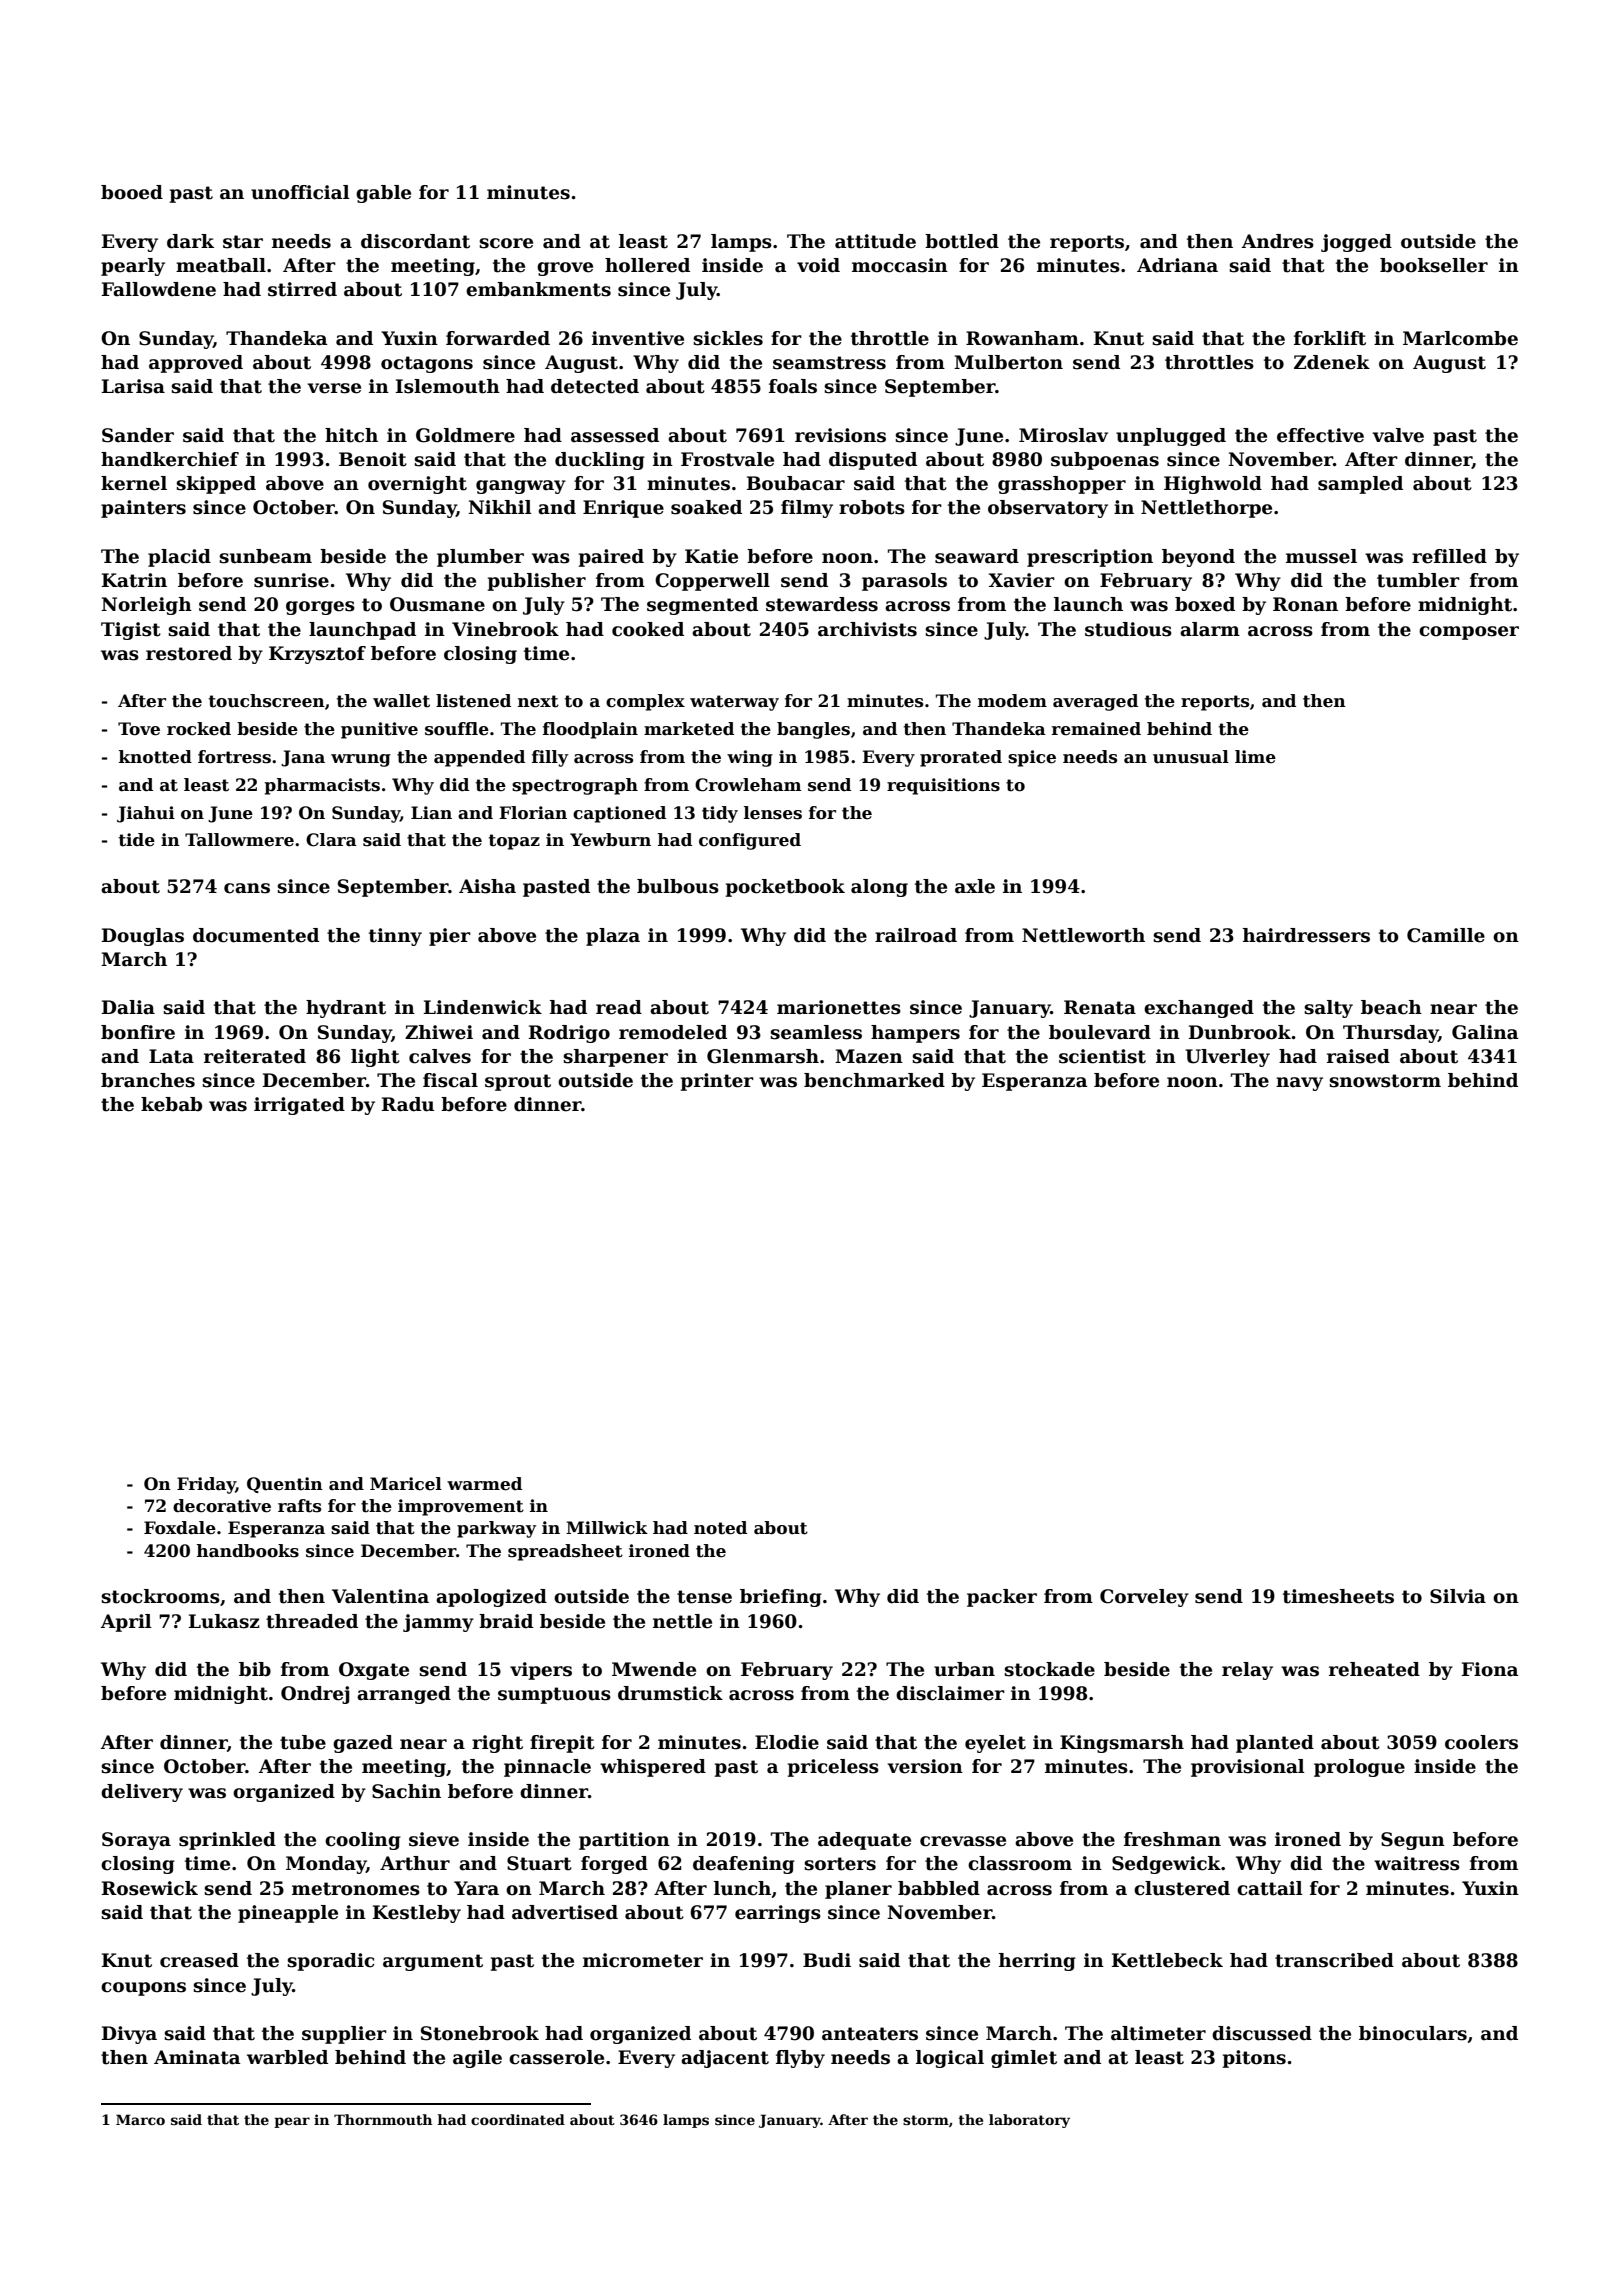 The image size is (1620, 2292). I want to click on documented, so click(256, 935).
